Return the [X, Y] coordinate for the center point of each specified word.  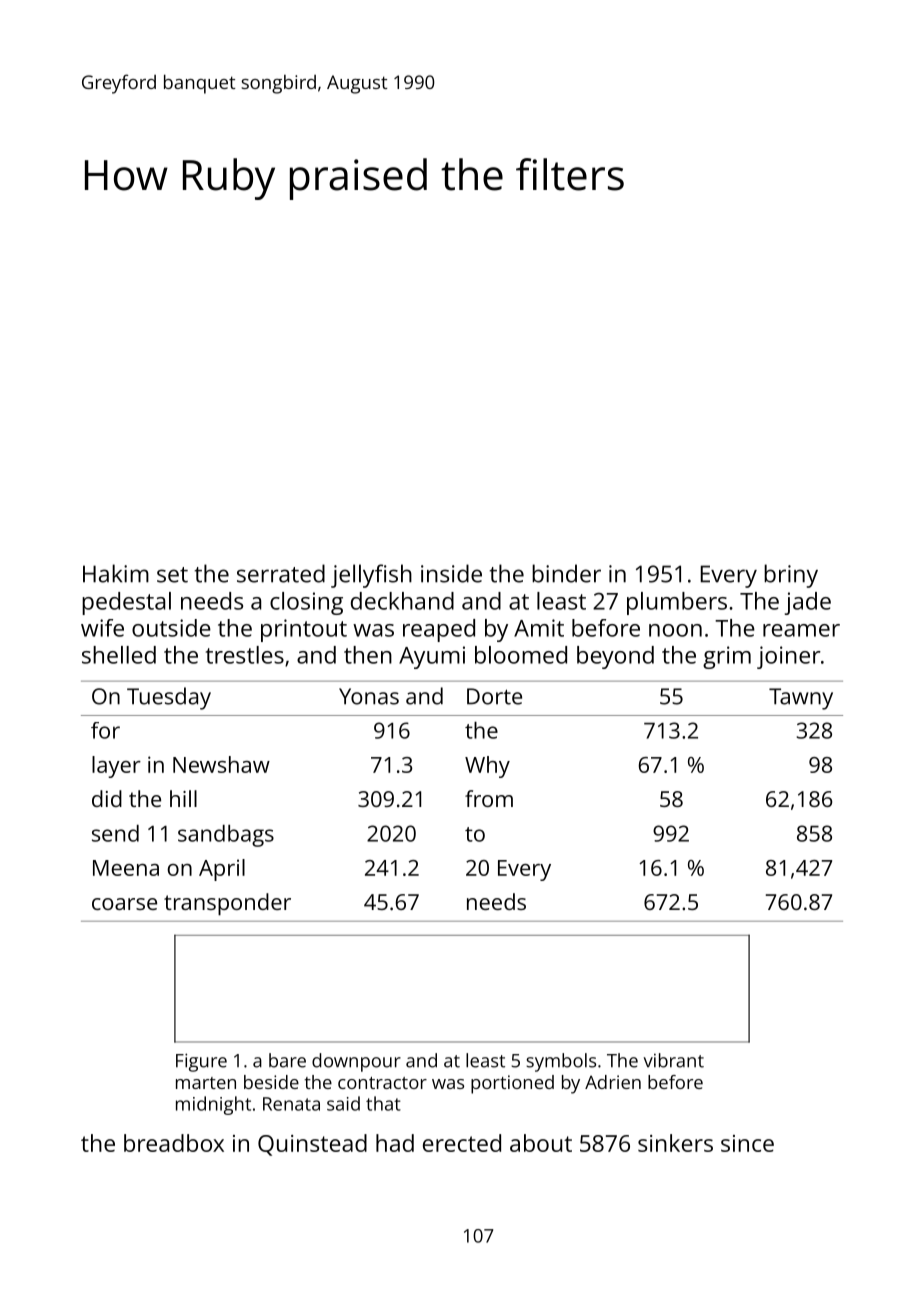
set [172, 575]
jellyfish [371, 576]
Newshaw [221, 764]
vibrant [673, 1060]
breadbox [174, 1143]
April [222, 870]
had [395, 1143]
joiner [789, 657]
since [747, 1143]
